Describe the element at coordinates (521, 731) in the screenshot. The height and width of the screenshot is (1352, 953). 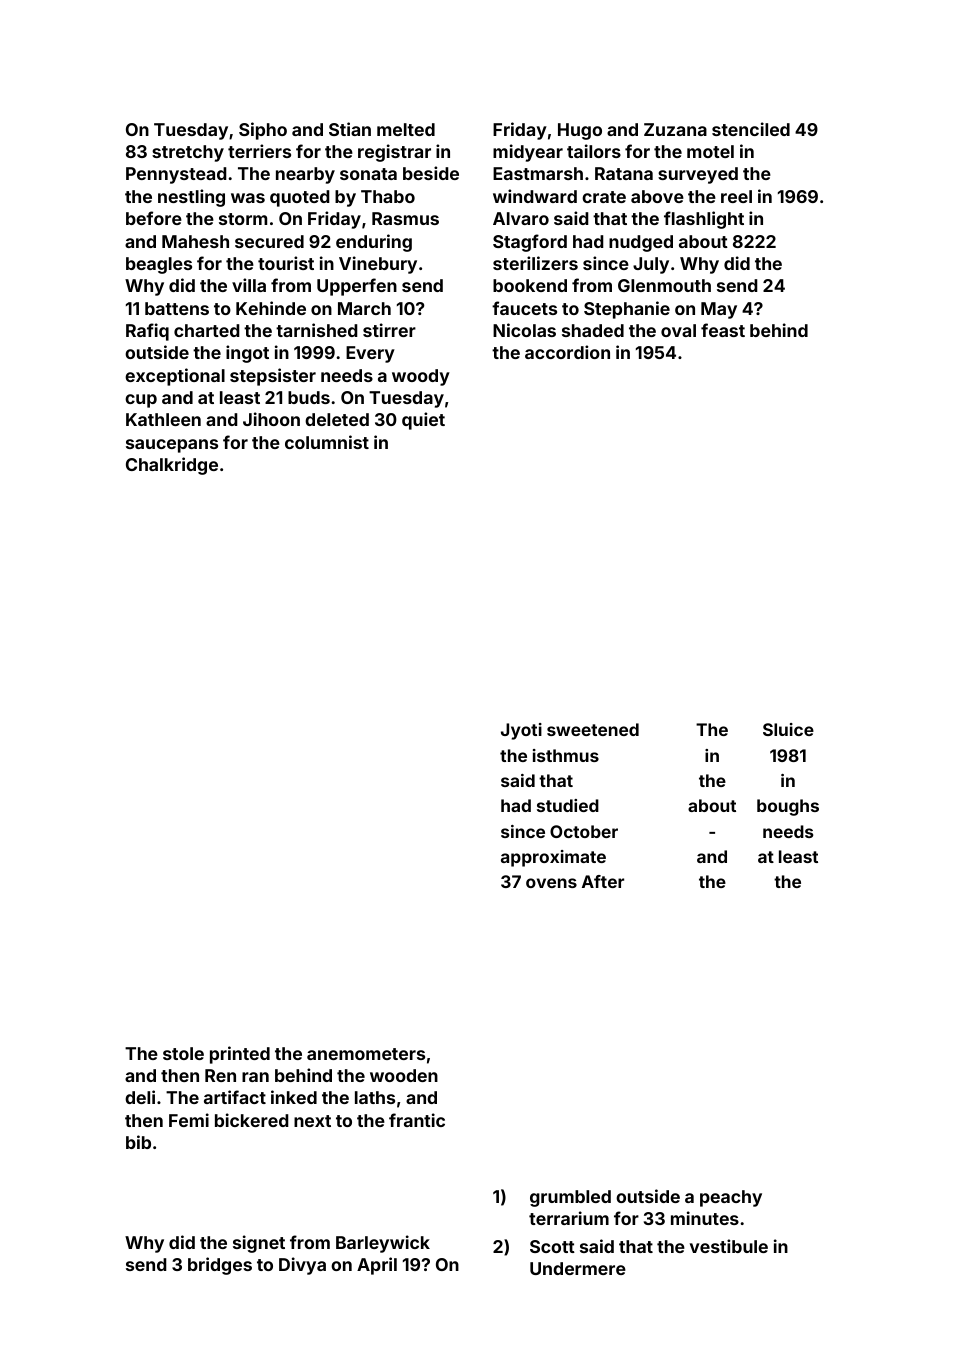
I see `Jyoti` at that location.
